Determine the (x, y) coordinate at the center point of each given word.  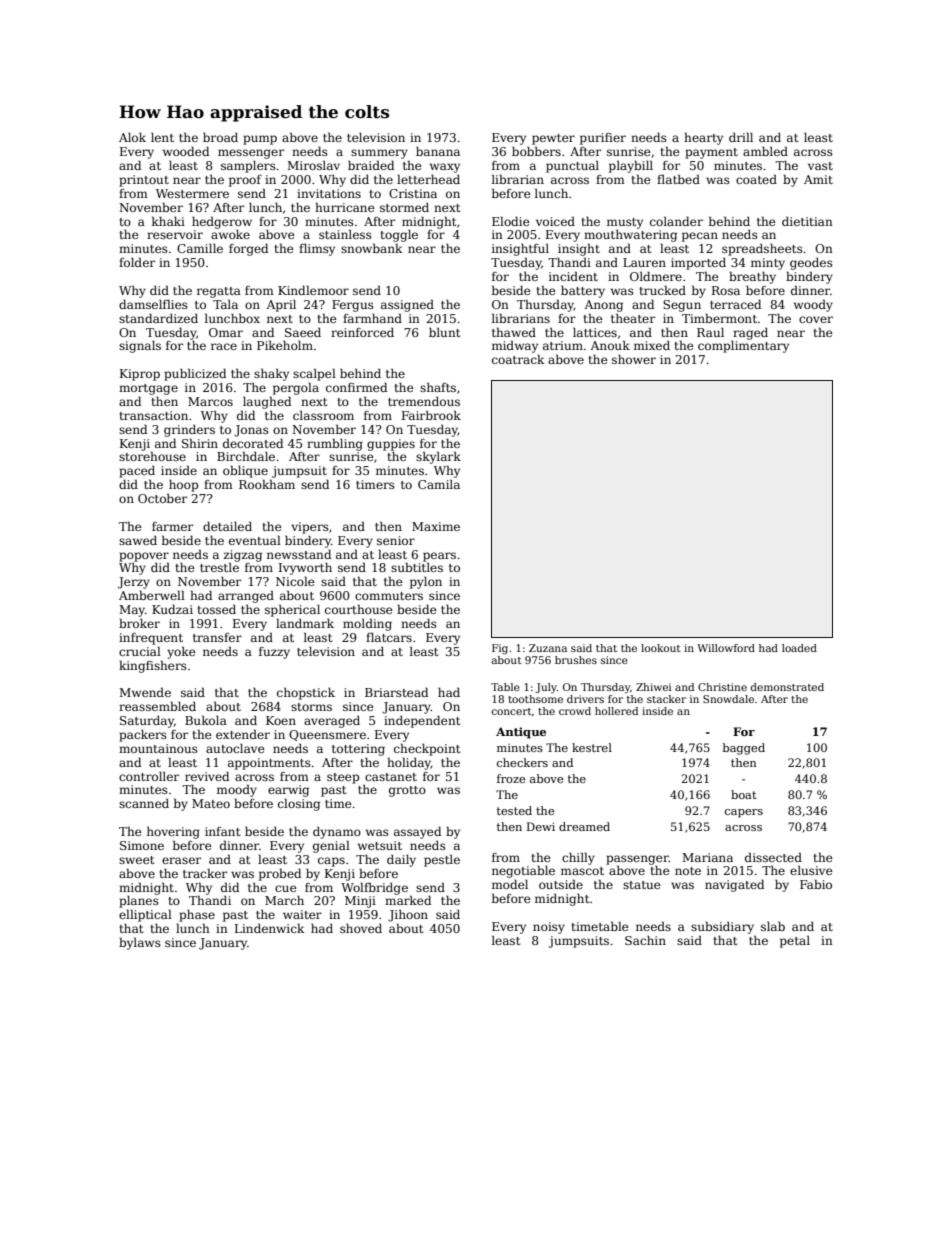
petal (795, 941)
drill (741, 137)
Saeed (303, 332)
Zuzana (548, 648)
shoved (361, 928)
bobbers (536, 151)
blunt (444, 332)
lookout (661, 648)
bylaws (140, 943)
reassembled (157, 706)
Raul (710, 332)
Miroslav (313, 165)
